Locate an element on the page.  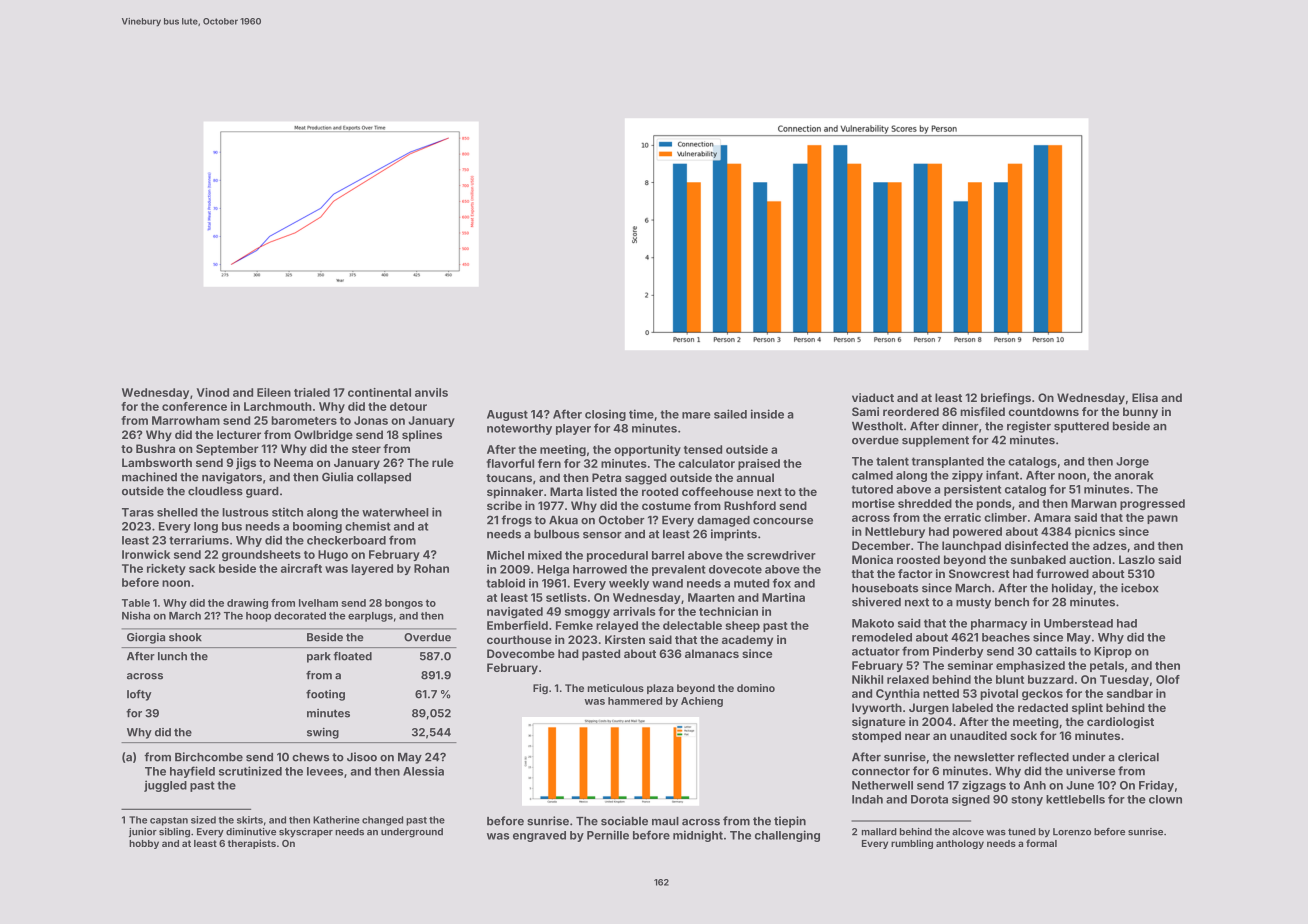
Vinod is located at coordinates (212, 392).
